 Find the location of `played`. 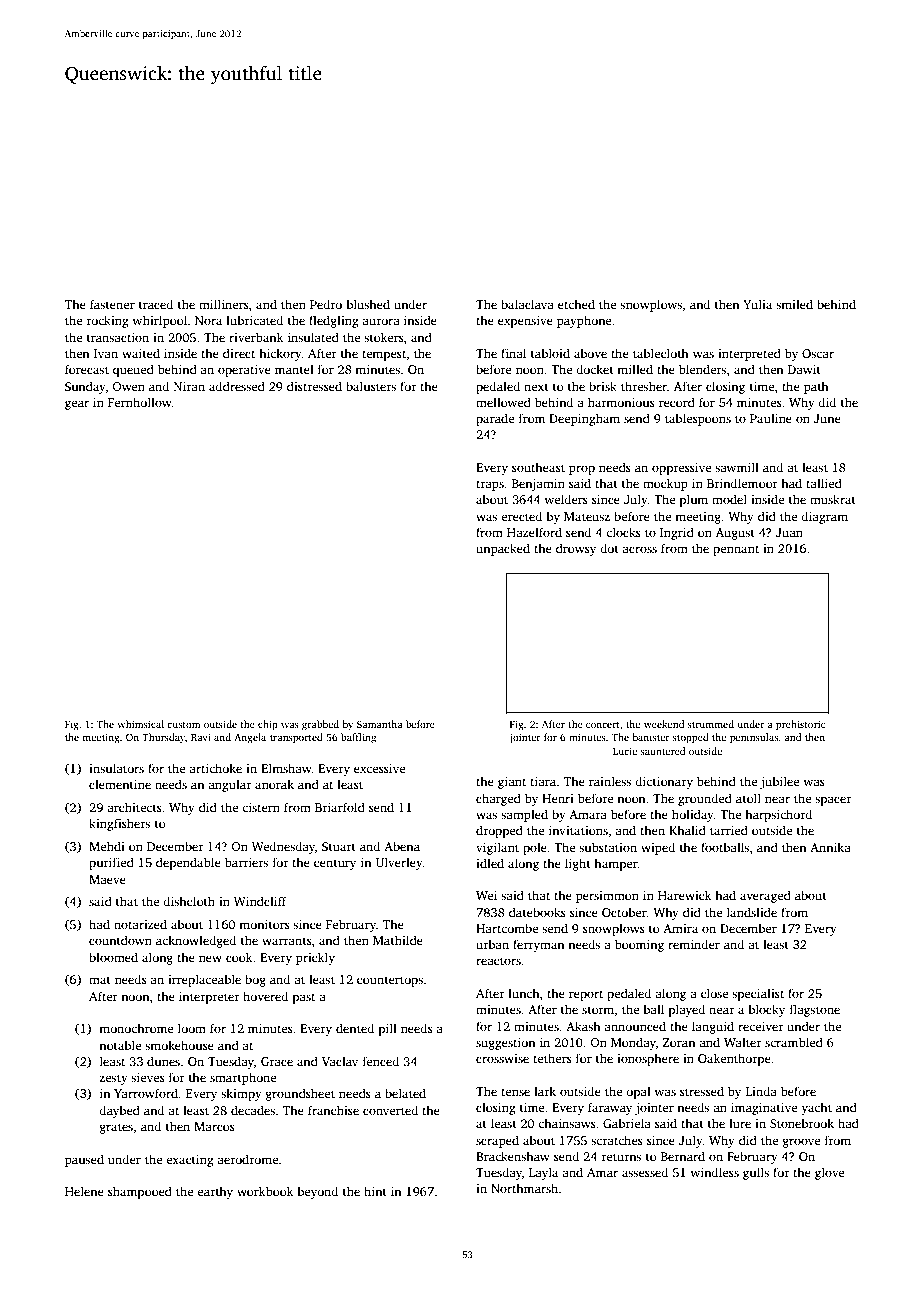

played is located at coordinates (687, 1010).
